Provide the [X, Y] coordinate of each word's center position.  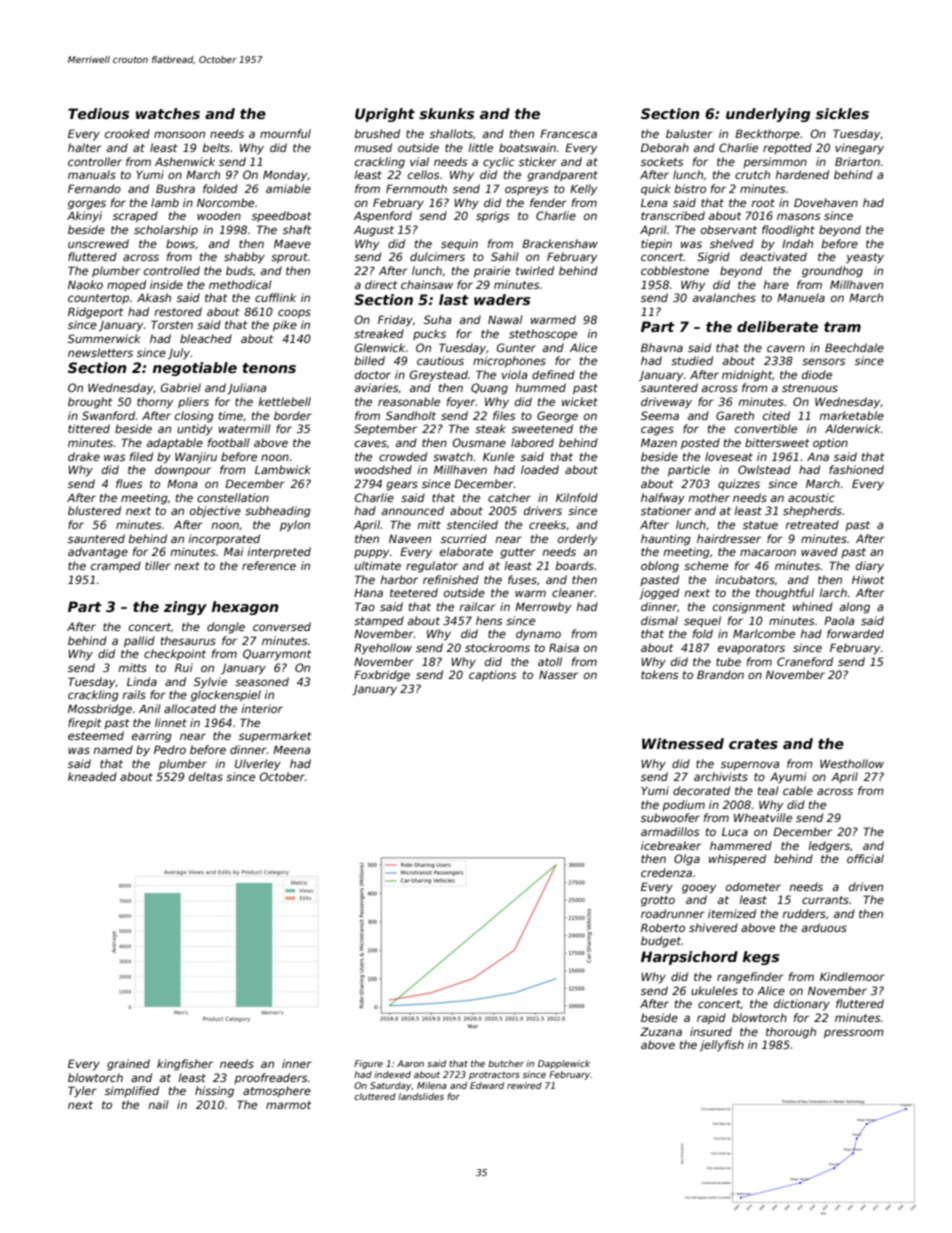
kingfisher [185, 1065]
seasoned [262, 681]
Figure [368, 1064]
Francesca [568, 133]
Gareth [735, 415]
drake [84, 456]
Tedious [98, 113]
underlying [768, 115]
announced [412, 510]
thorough [791, 1033]
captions [493, 676]
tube [728, 661]
